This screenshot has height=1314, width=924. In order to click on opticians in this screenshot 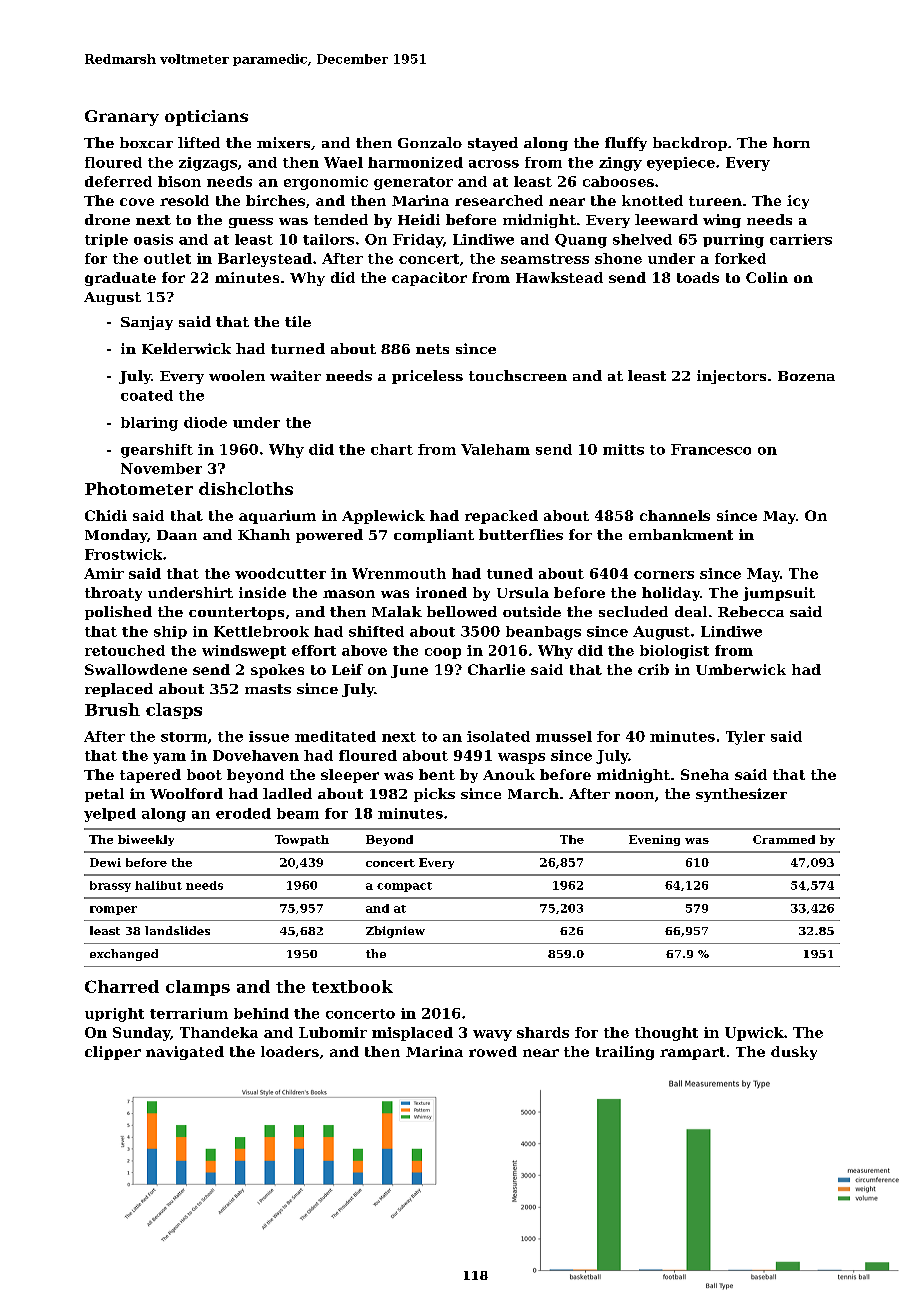, I will do `click(206, 118)`.
